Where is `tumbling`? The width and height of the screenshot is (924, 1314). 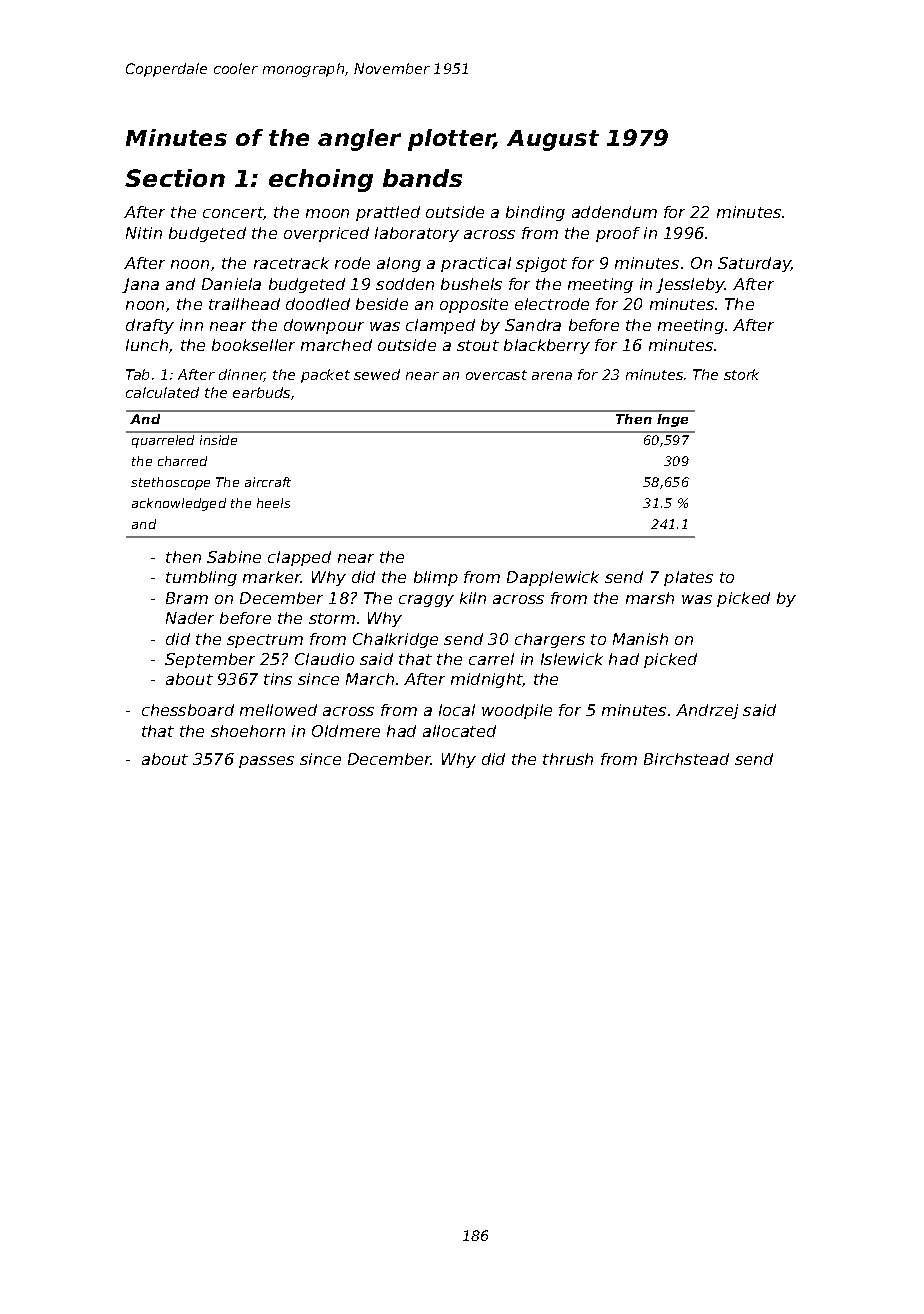
tumbling is located at coordinates (201, 578).
